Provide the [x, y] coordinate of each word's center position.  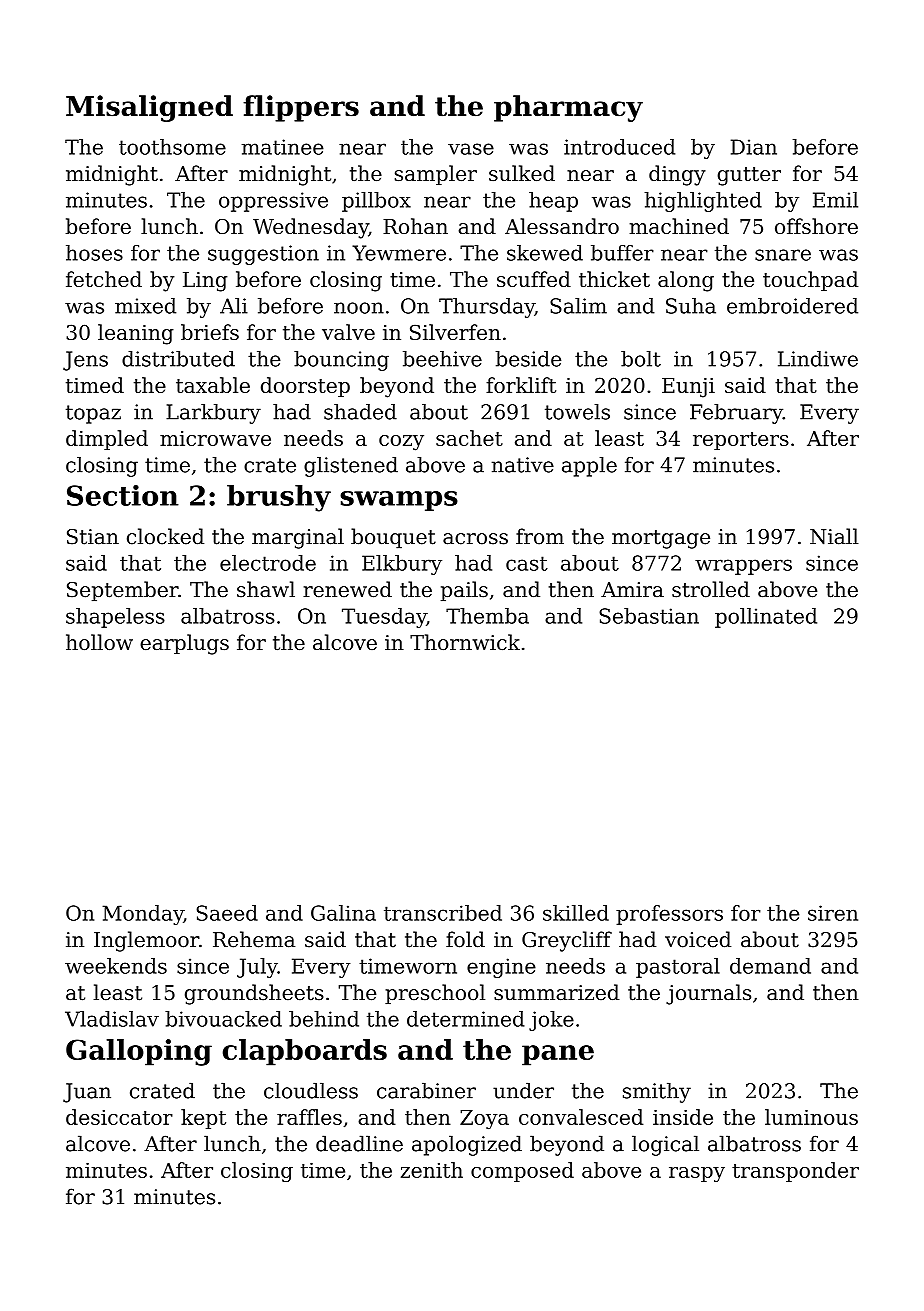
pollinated [766, 618]
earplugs [184, 644]
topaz [93, 414]
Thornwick [465, 642]
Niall [834, 536]
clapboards [305, 1052]
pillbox [376, 202]
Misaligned [149, 108]
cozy [401, 443]
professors [669, 915]
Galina [343, 913]
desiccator [119, 1117]
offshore [816, 226]
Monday [143, 915]
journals [708, 994]
